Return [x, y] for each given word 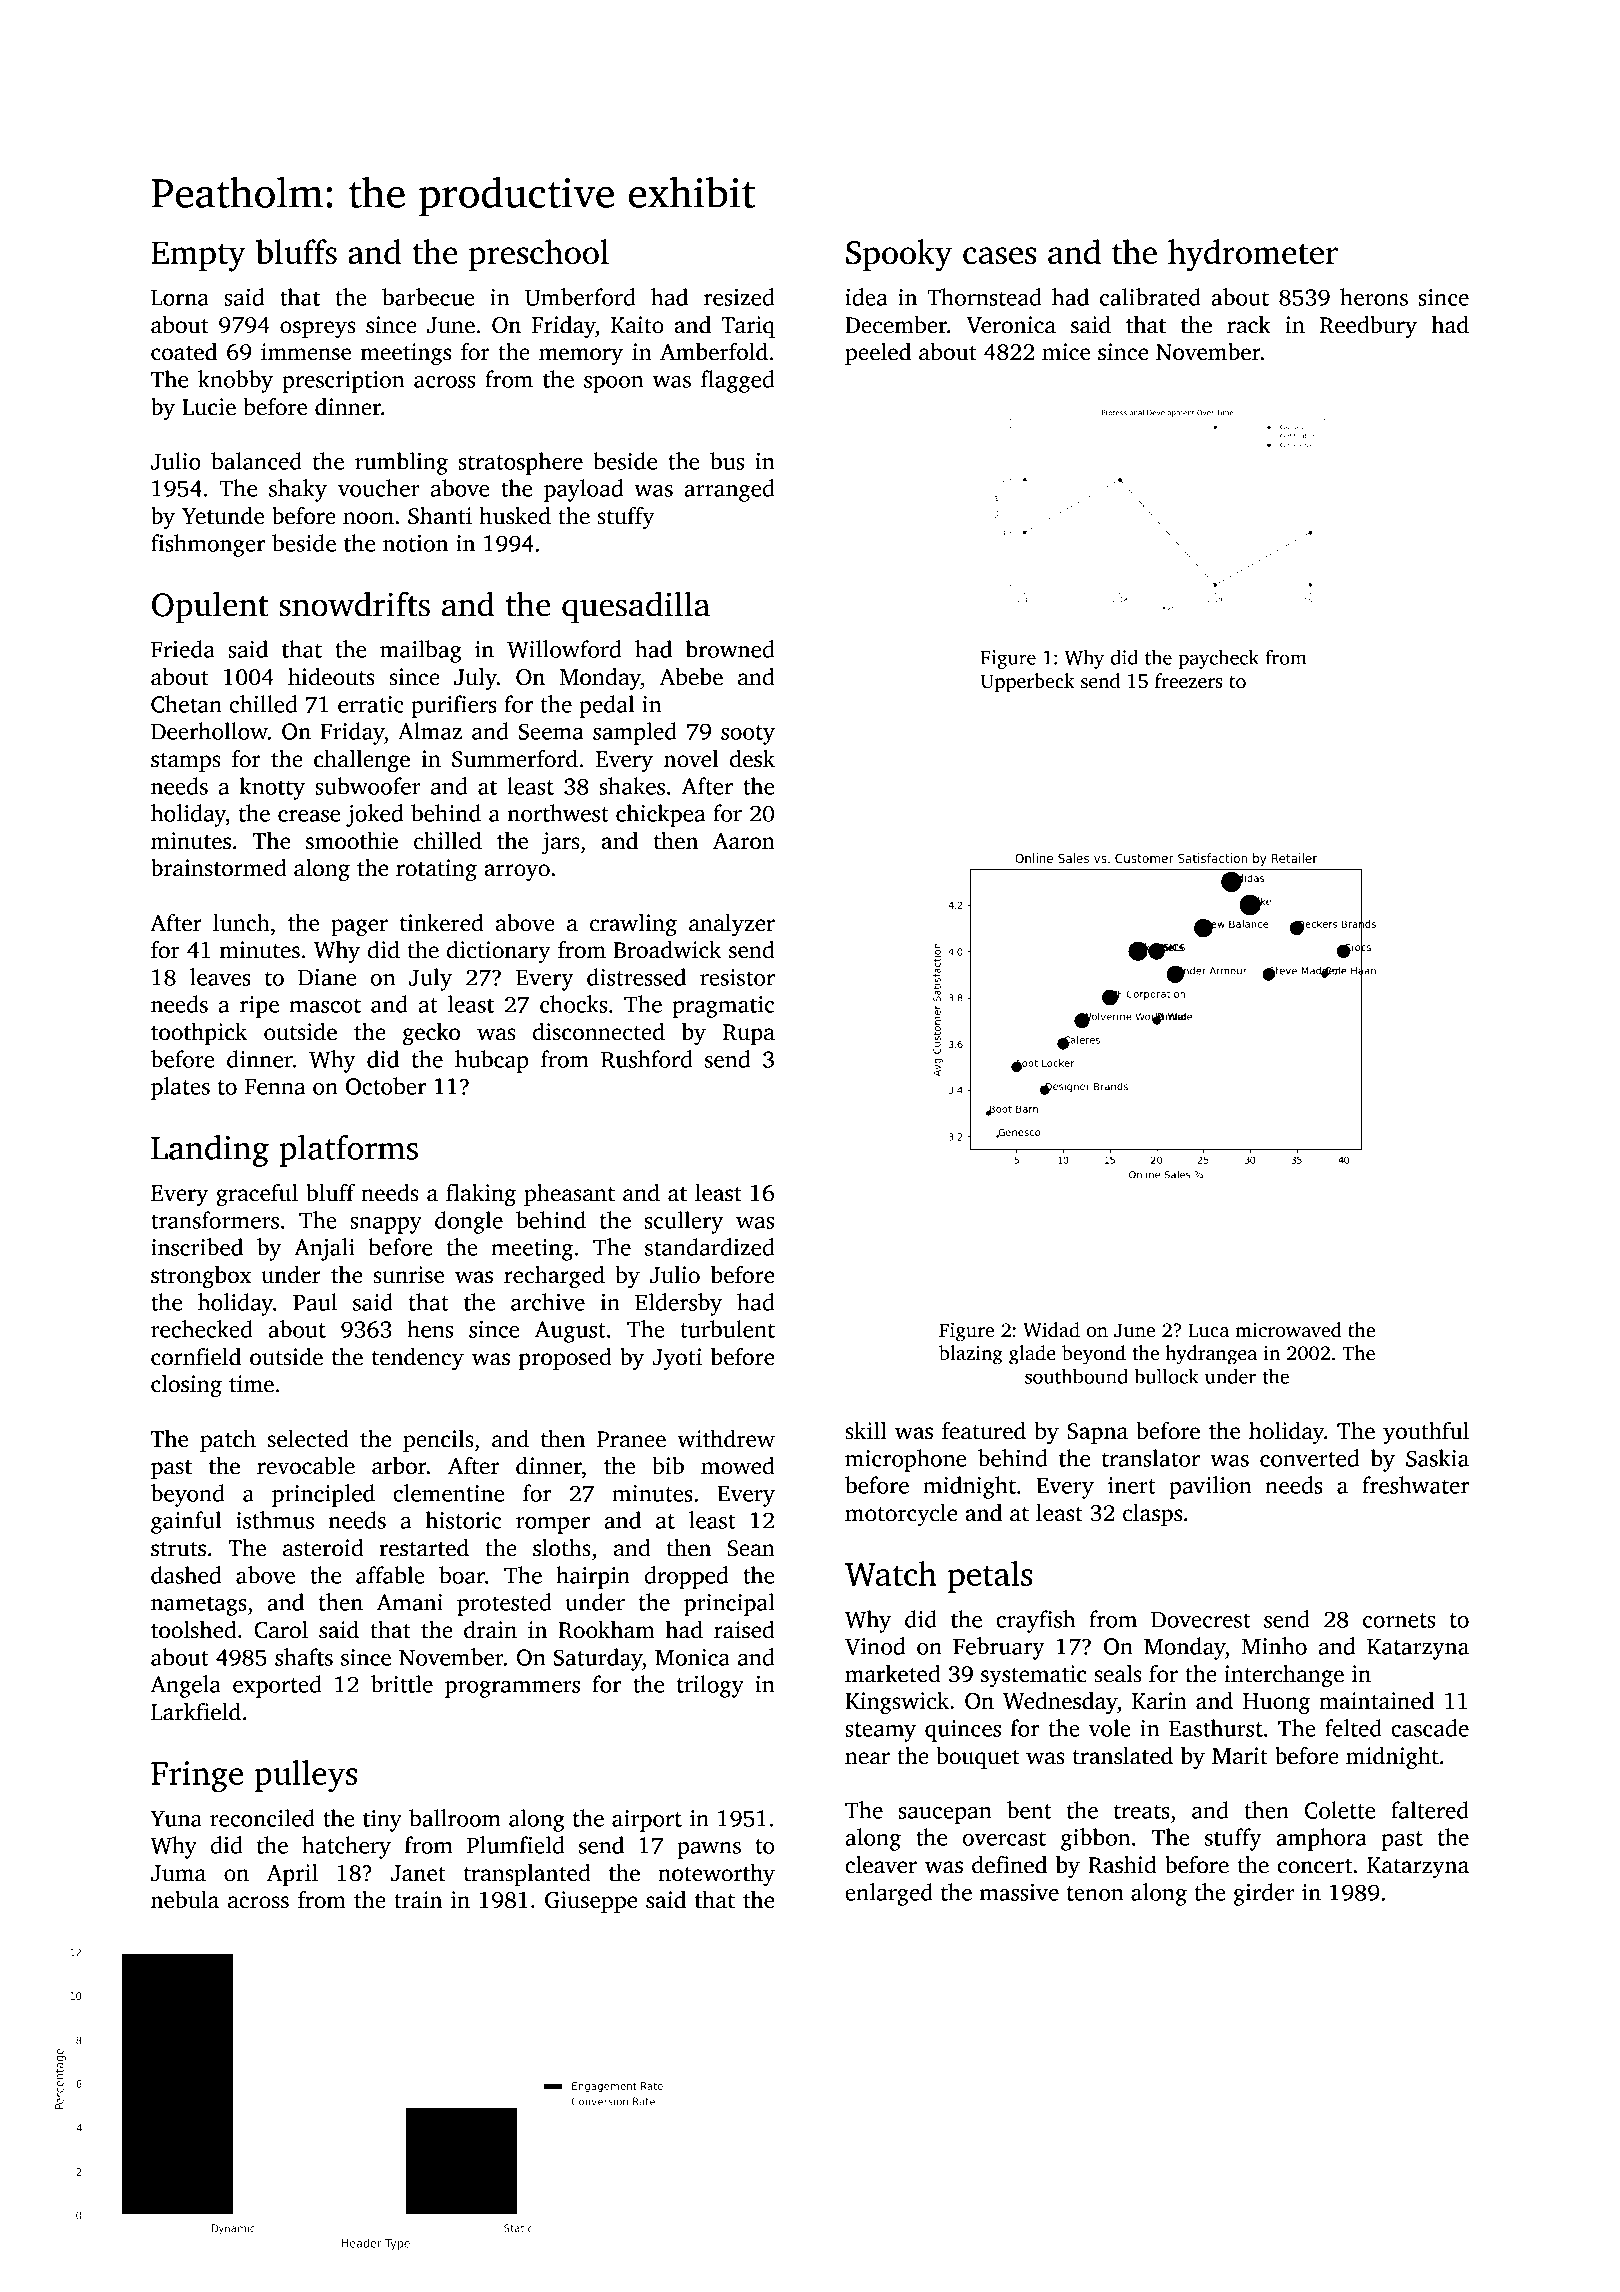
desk [752, 759]
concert [1315, 1866]
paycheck [1218, 659]
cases [999, 256]
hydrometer [1253, 255]
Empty [198, 256]
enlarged [889, 1894]
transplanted [527, 1875]
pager [359, 927]
